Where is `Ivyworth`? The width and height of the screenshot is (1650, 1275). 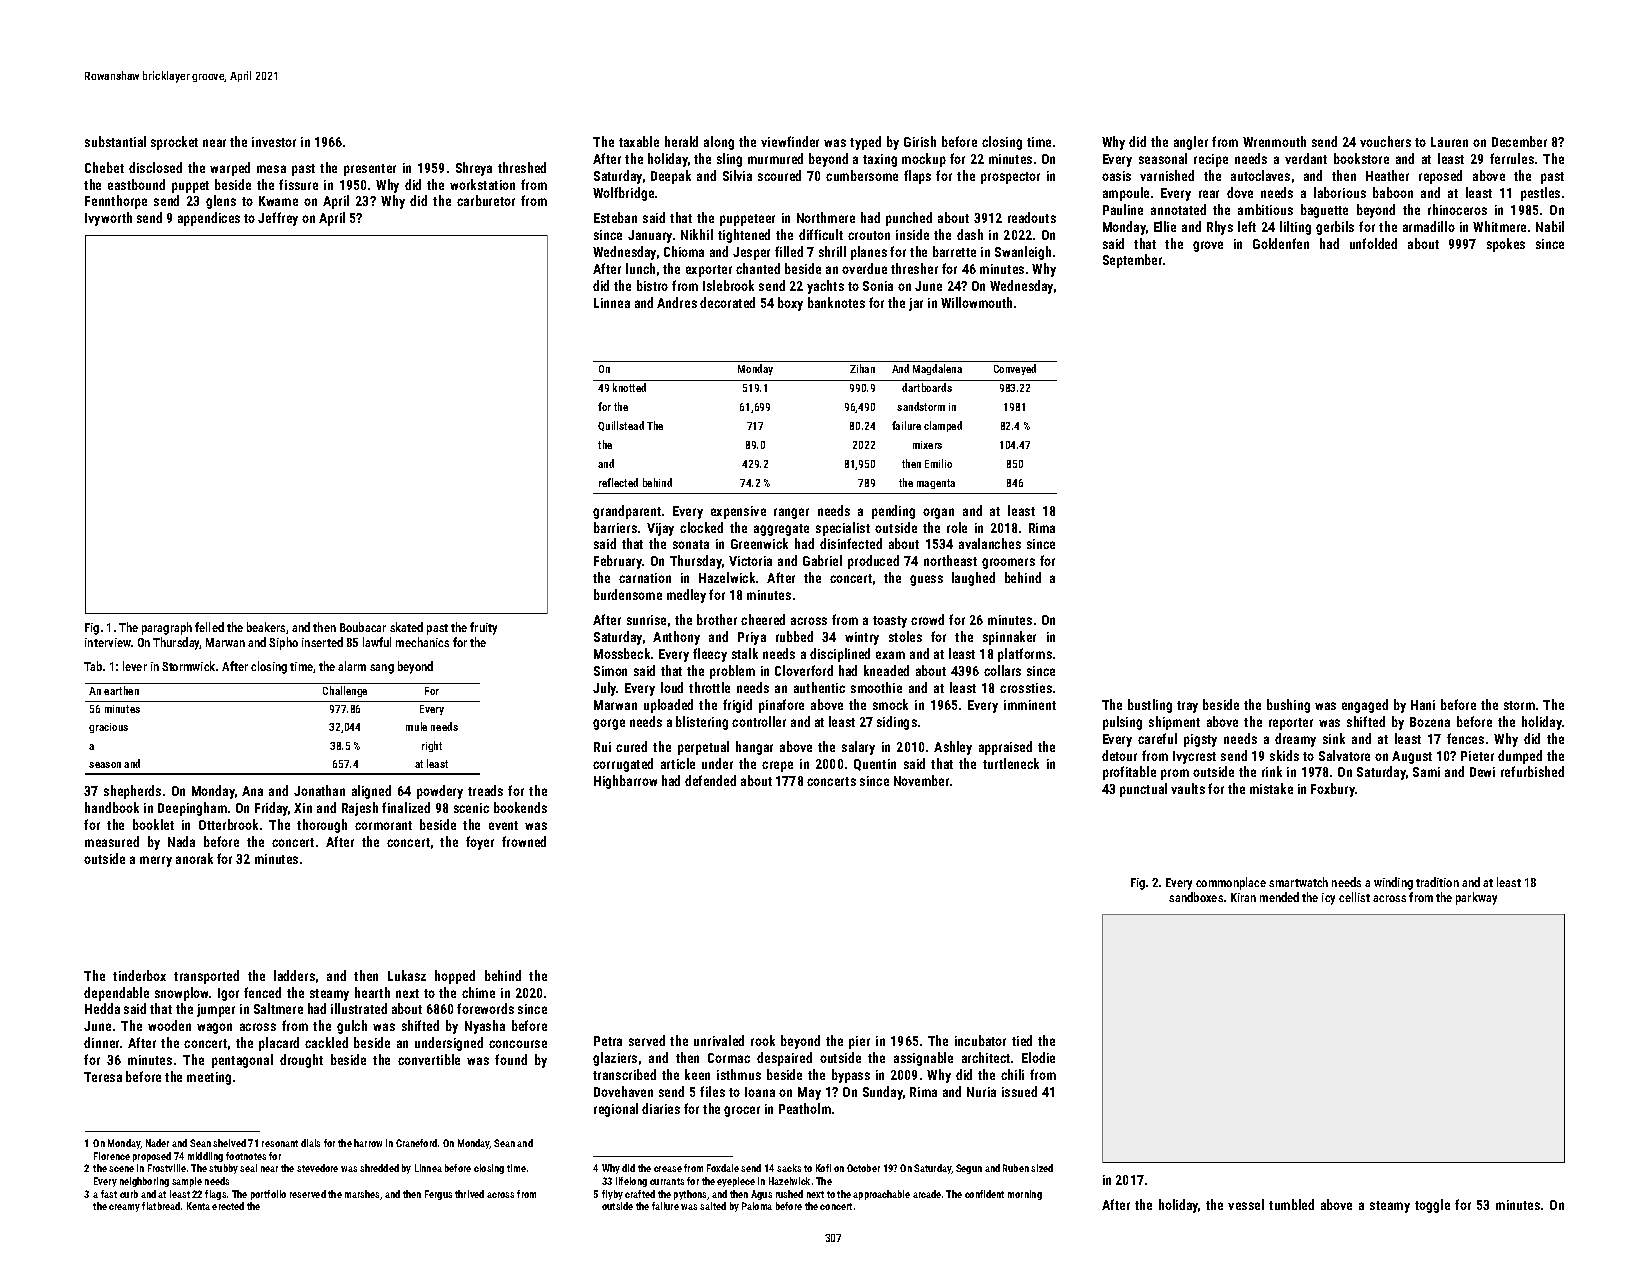 Ivyworth is located at coordinates (108, 219).
